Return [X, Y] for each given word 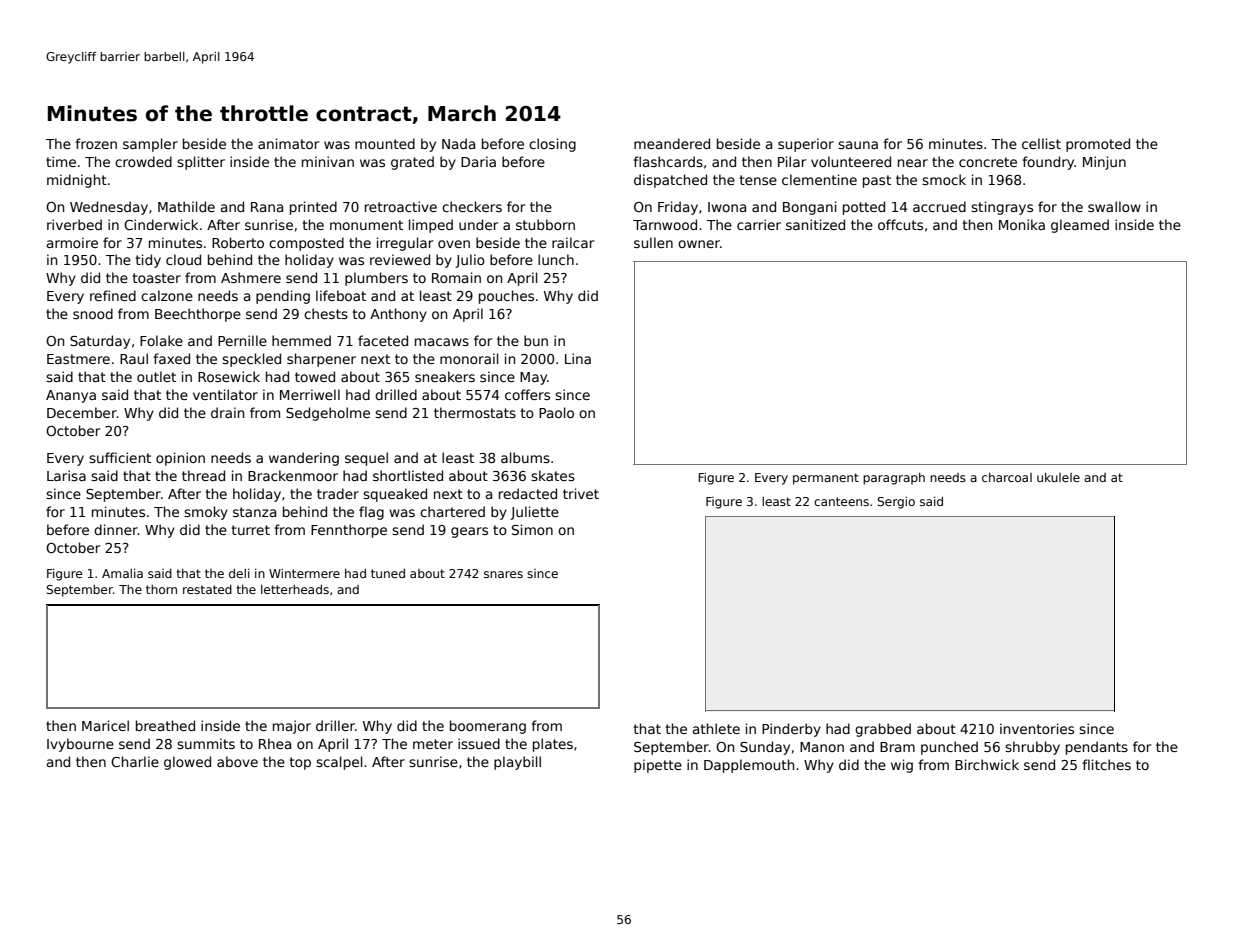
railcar [573, 242]
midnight [77, 181]
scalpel [339, 763]
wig [902, 766]
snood [93, 313]
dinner [116, 529]
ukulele [1058, 477]
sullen [653, 242]
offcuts [900, 224]
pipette [658, 766]
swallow [1114, 206]
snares [503, 574]
